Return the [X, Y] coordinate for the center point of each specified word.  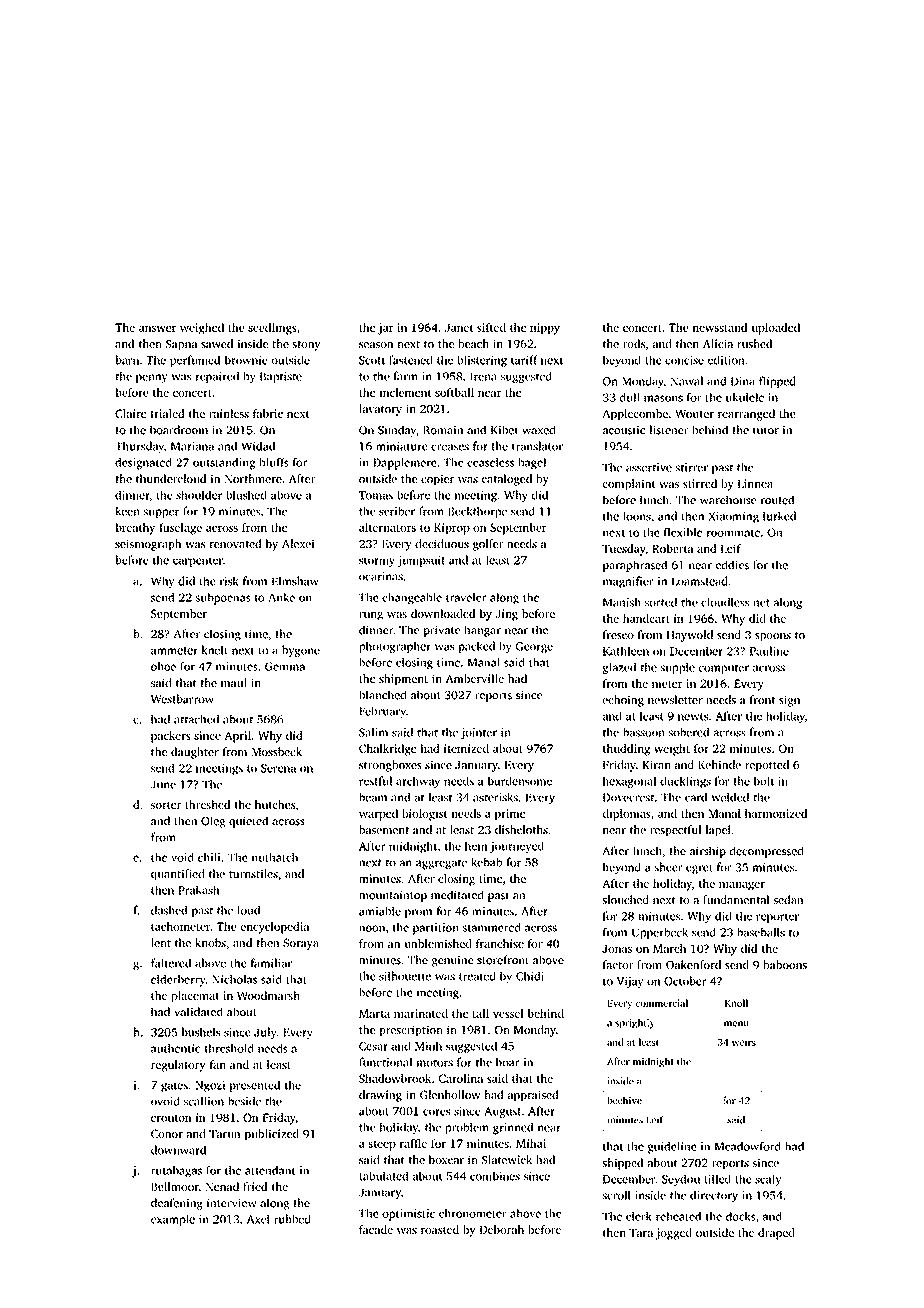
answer [157, 329]
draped [776, 1234]
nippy [545, 329]
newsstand [720, 327]
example [173, 1220]
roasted [440, 1229]
